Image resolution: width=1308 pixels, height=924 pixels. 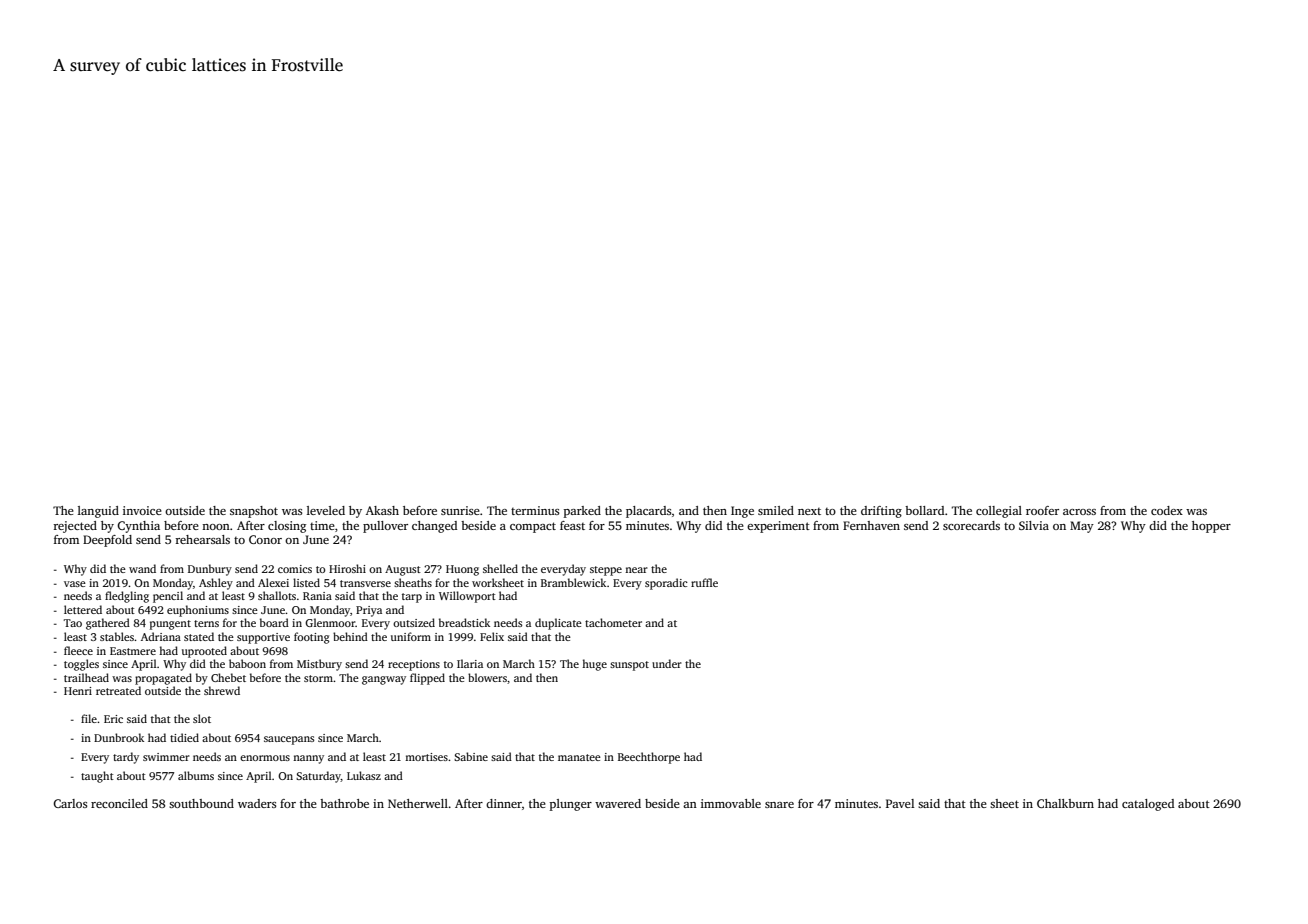 I want to click on Ilaria, so click(x=470, y=663).
